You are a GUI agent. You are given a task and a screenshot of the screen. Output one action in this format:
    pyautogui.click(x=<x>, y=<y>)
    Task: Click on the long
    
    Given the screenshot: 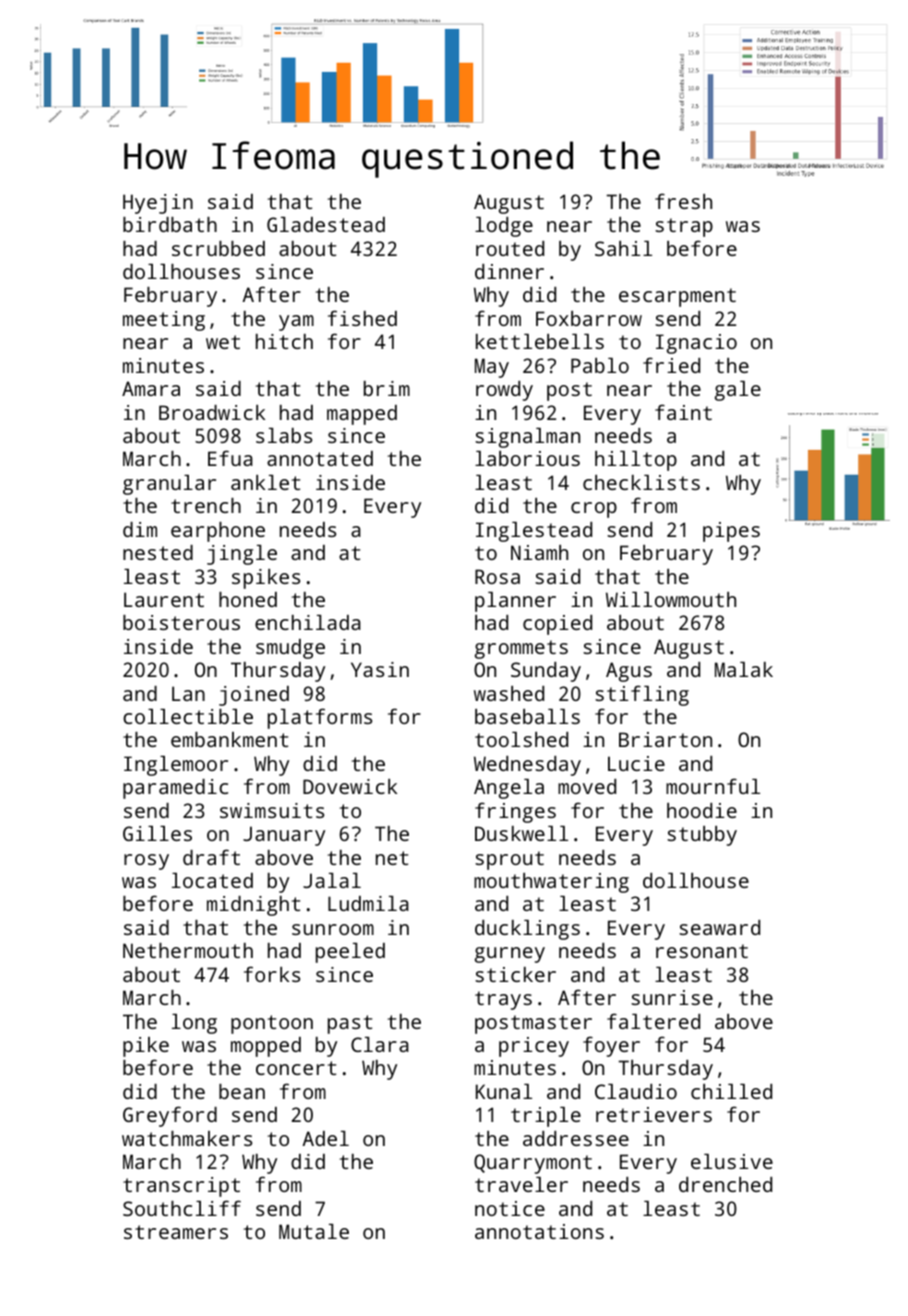 What is the action you would take?
    pyautogui.click(x=194, y=1024)
